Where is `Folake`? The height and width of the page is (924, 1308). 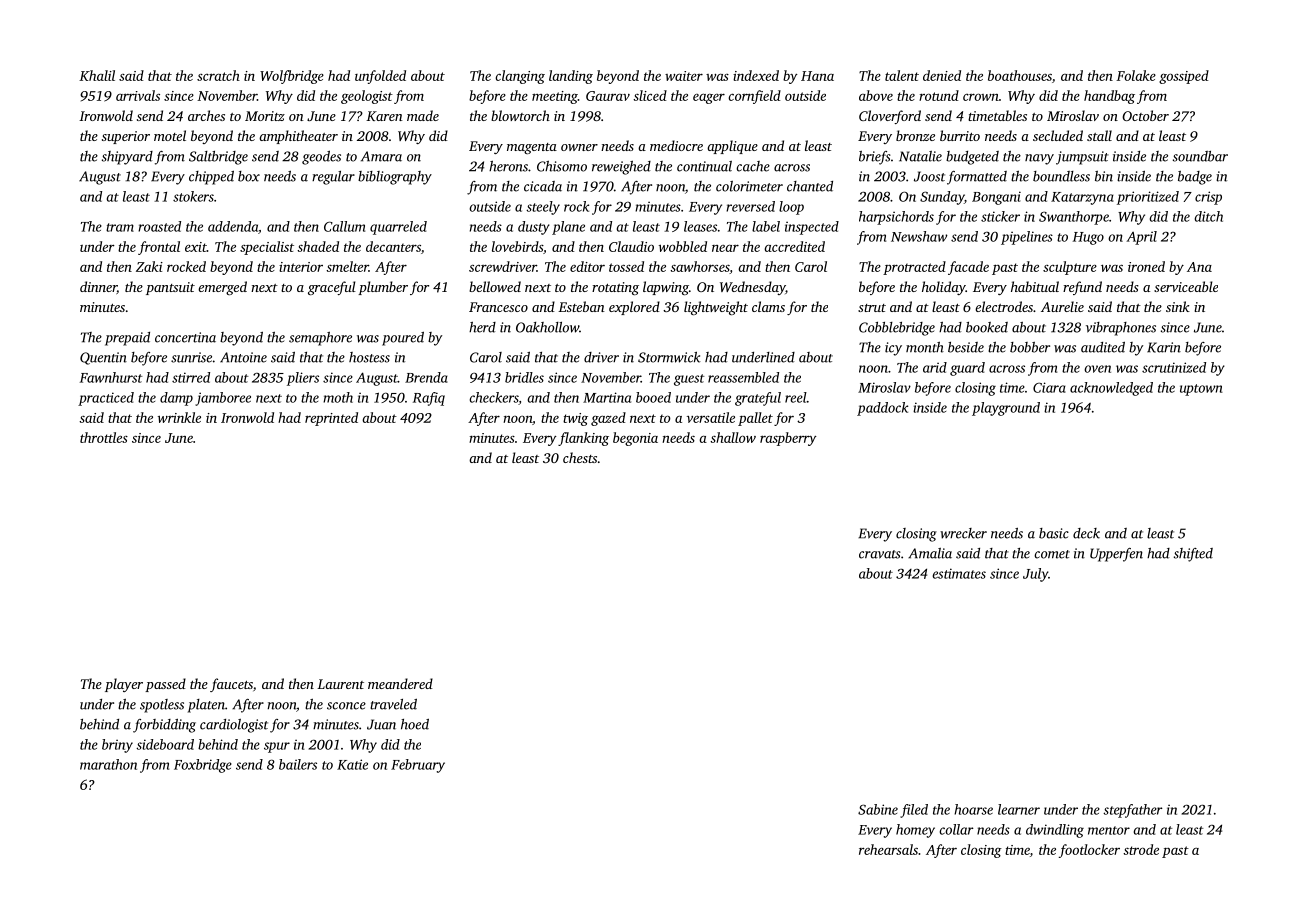 Folake is located at coordinates (1136, 75).
